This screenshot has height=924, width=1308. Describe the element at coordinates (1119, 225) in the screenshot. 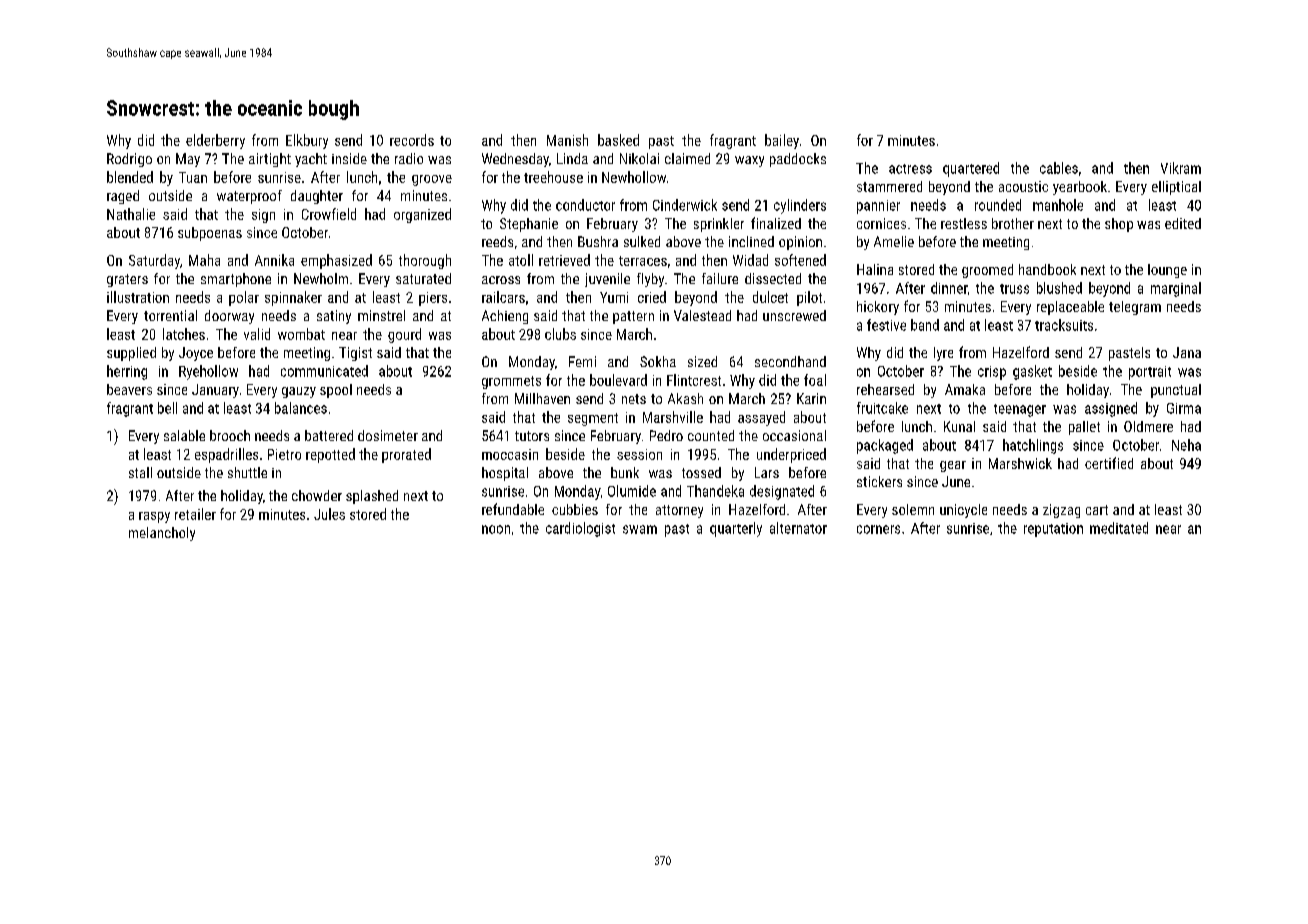

I see `shop` at that location.
